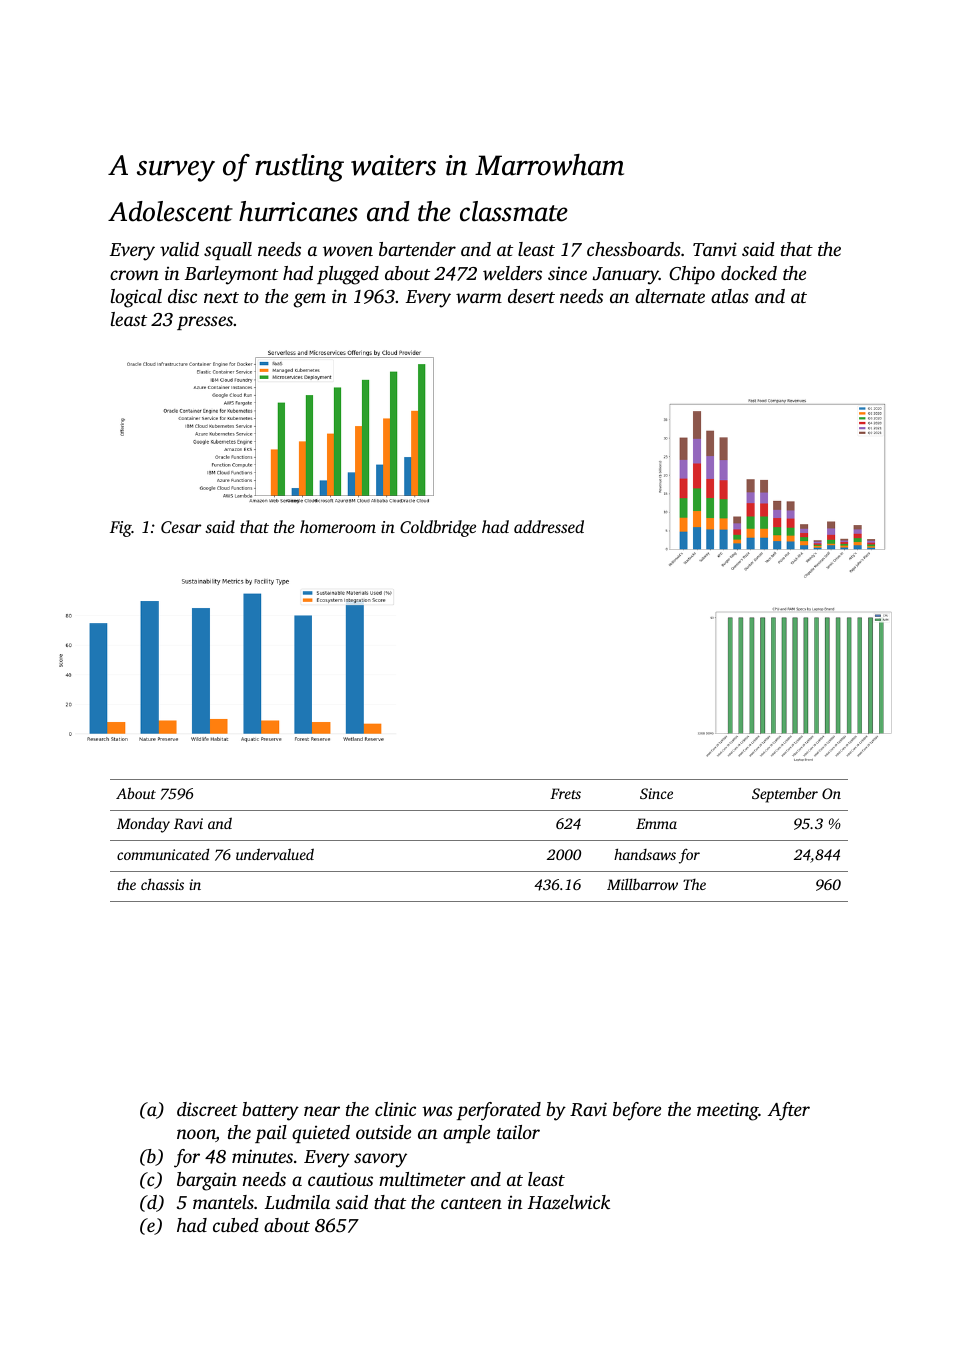 This page has width=958, height=1361. I want to click on clinic, so click(395, 1109).
